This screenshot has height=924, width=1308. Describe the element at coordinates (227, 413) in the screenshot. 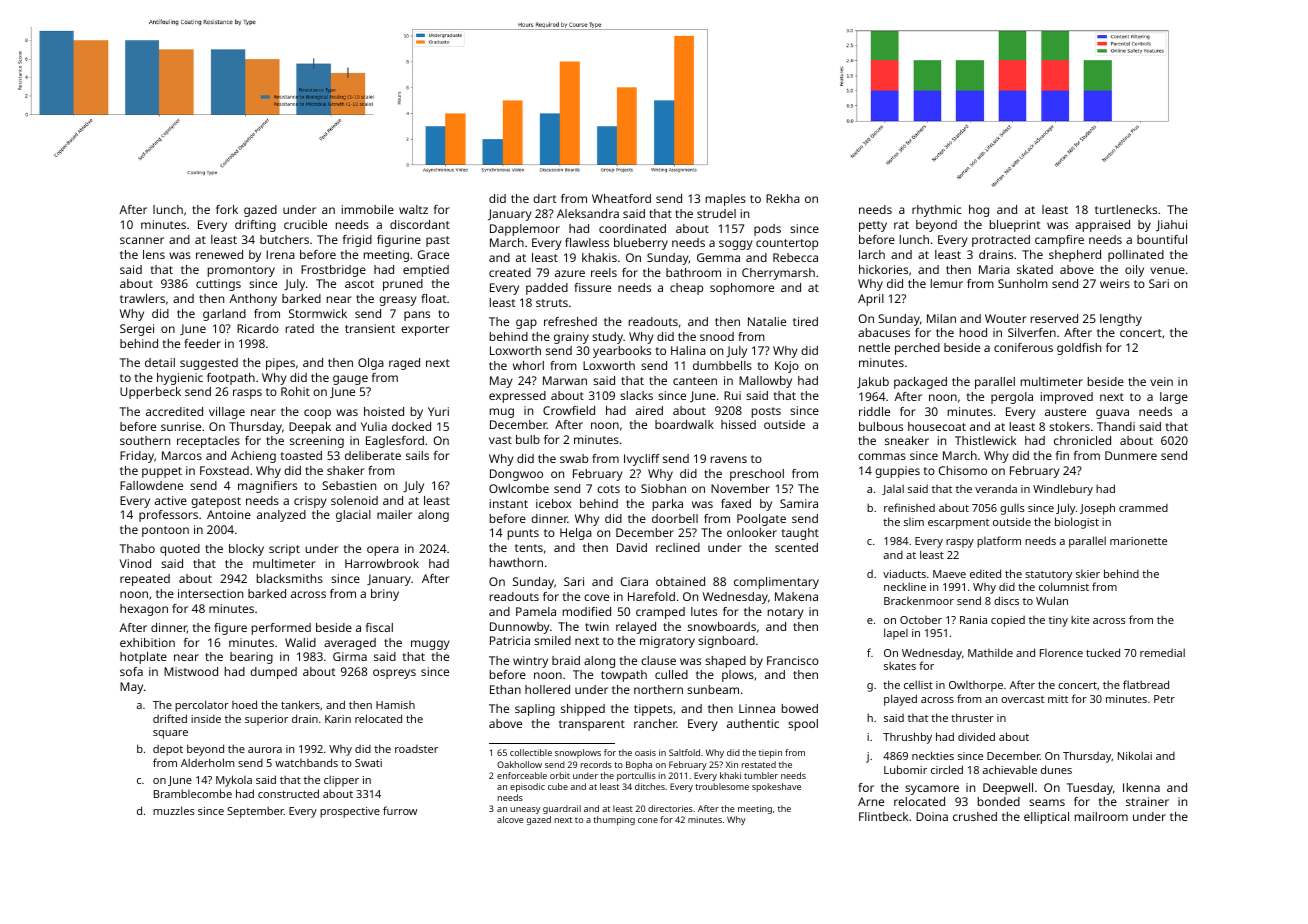

I see `village` at that location.
